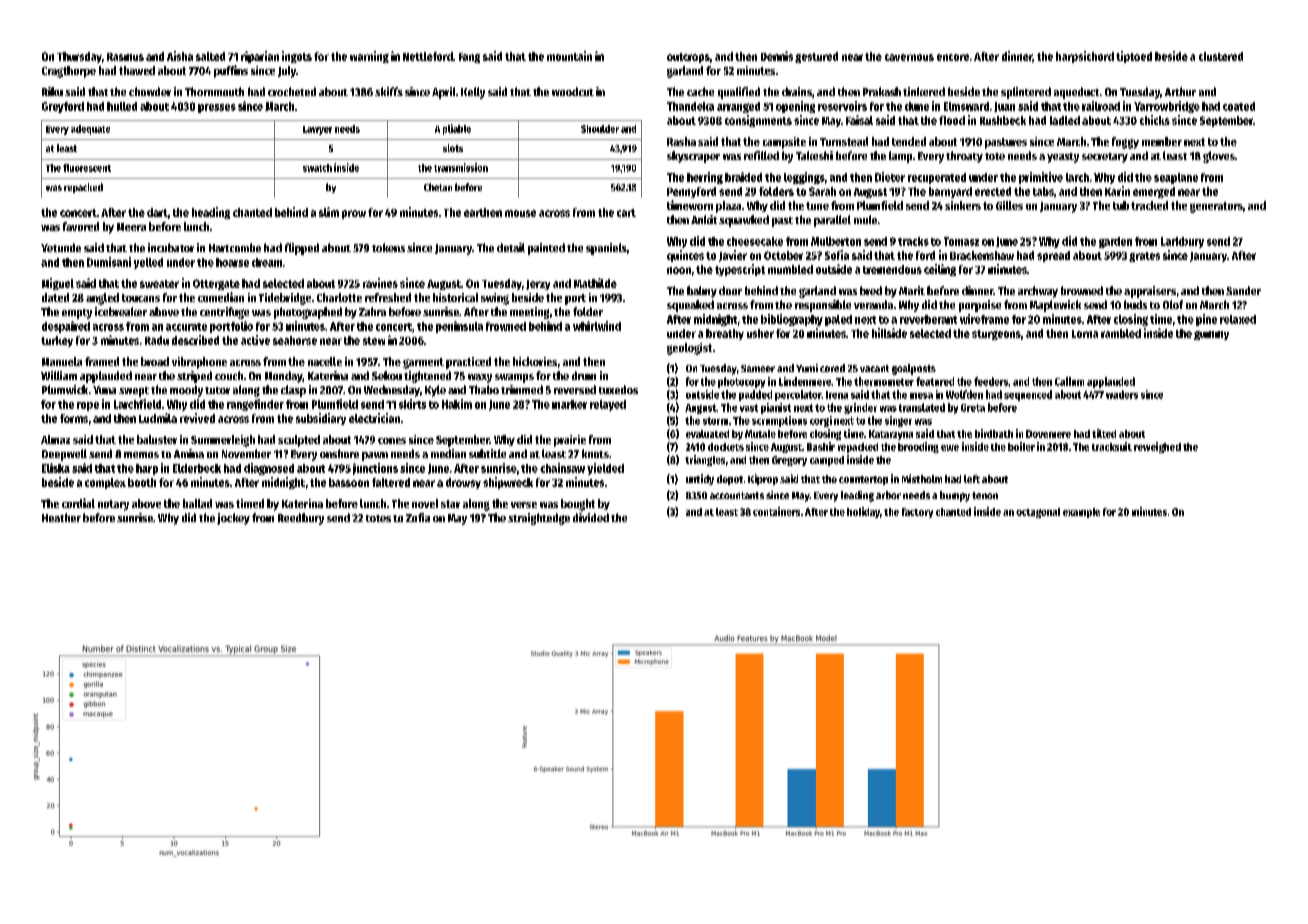 Image resolution: width=1308 pixels, height=924 pixels. Describe the element at coordinates (1221, 56) in the screenshot. I see `clustered` at that location.
